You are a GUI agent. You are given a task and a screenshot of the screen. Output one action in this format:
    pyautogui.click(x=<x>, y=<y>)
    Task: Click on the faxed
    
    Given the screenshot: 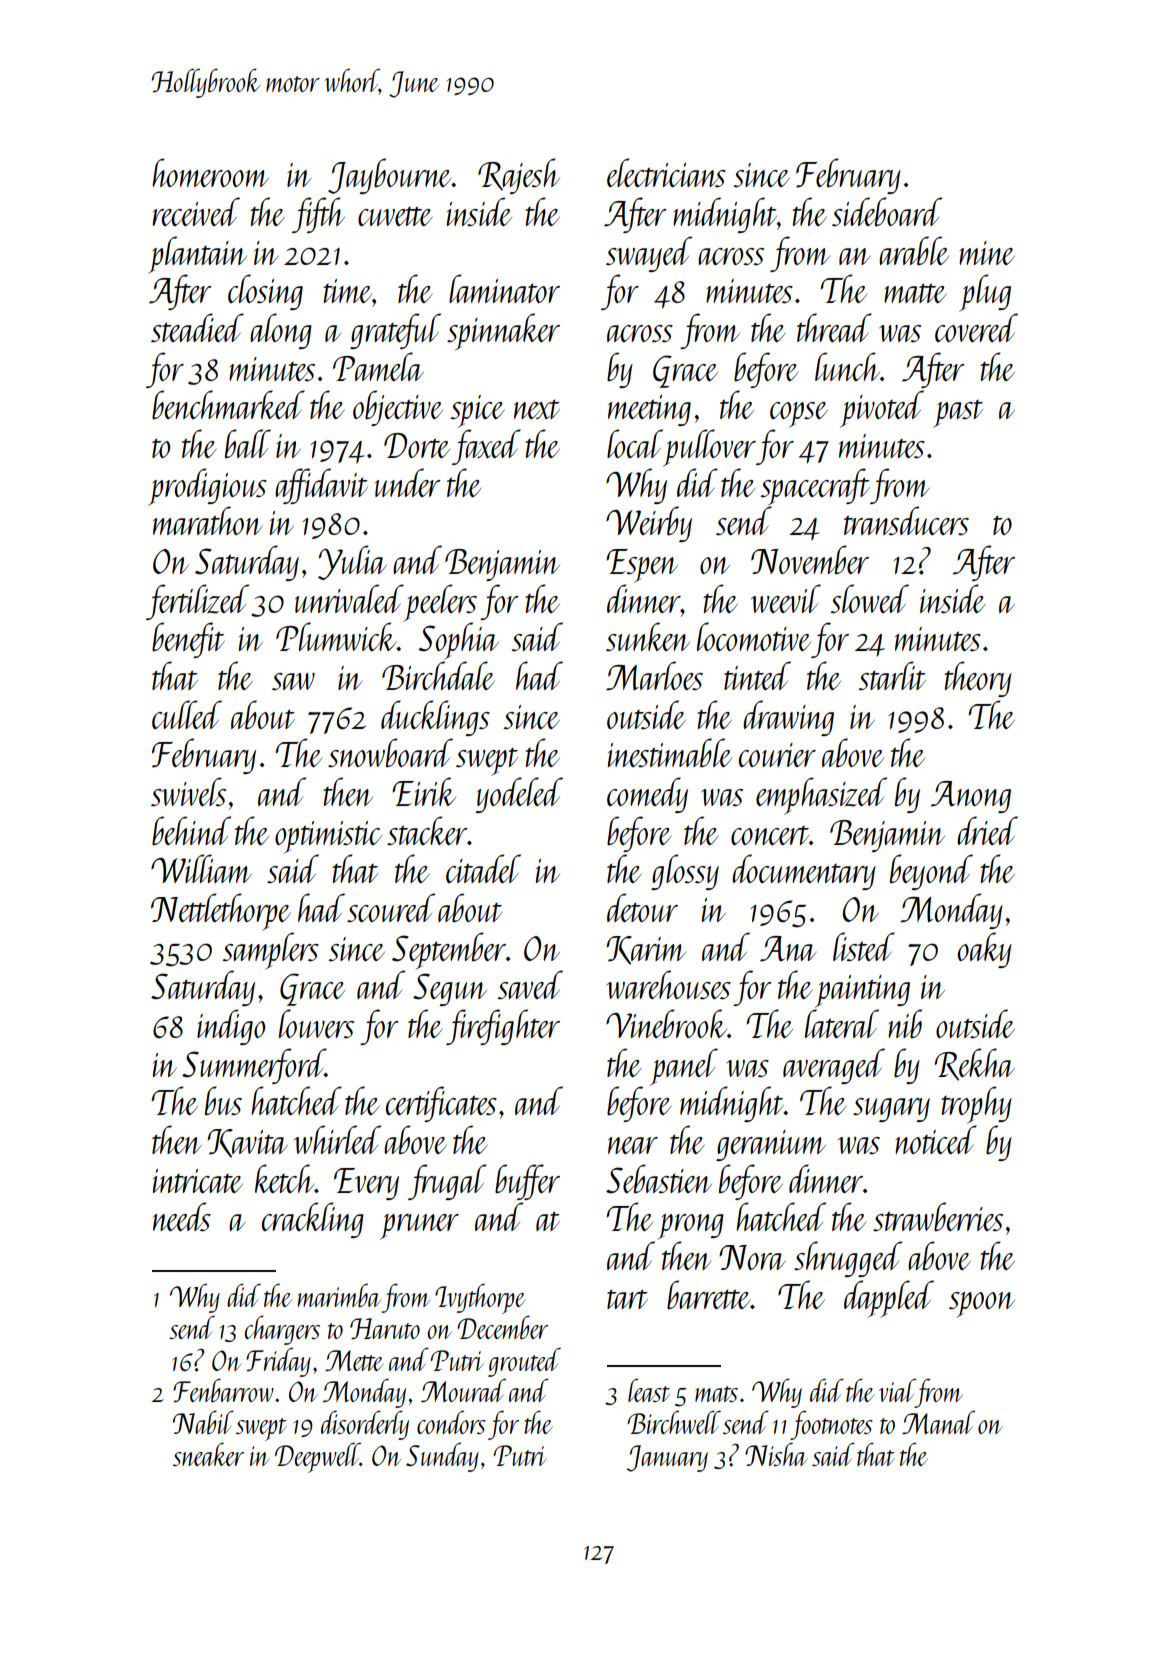 What is the action you would take?
    pyautogui.click(x=486, y=447)
